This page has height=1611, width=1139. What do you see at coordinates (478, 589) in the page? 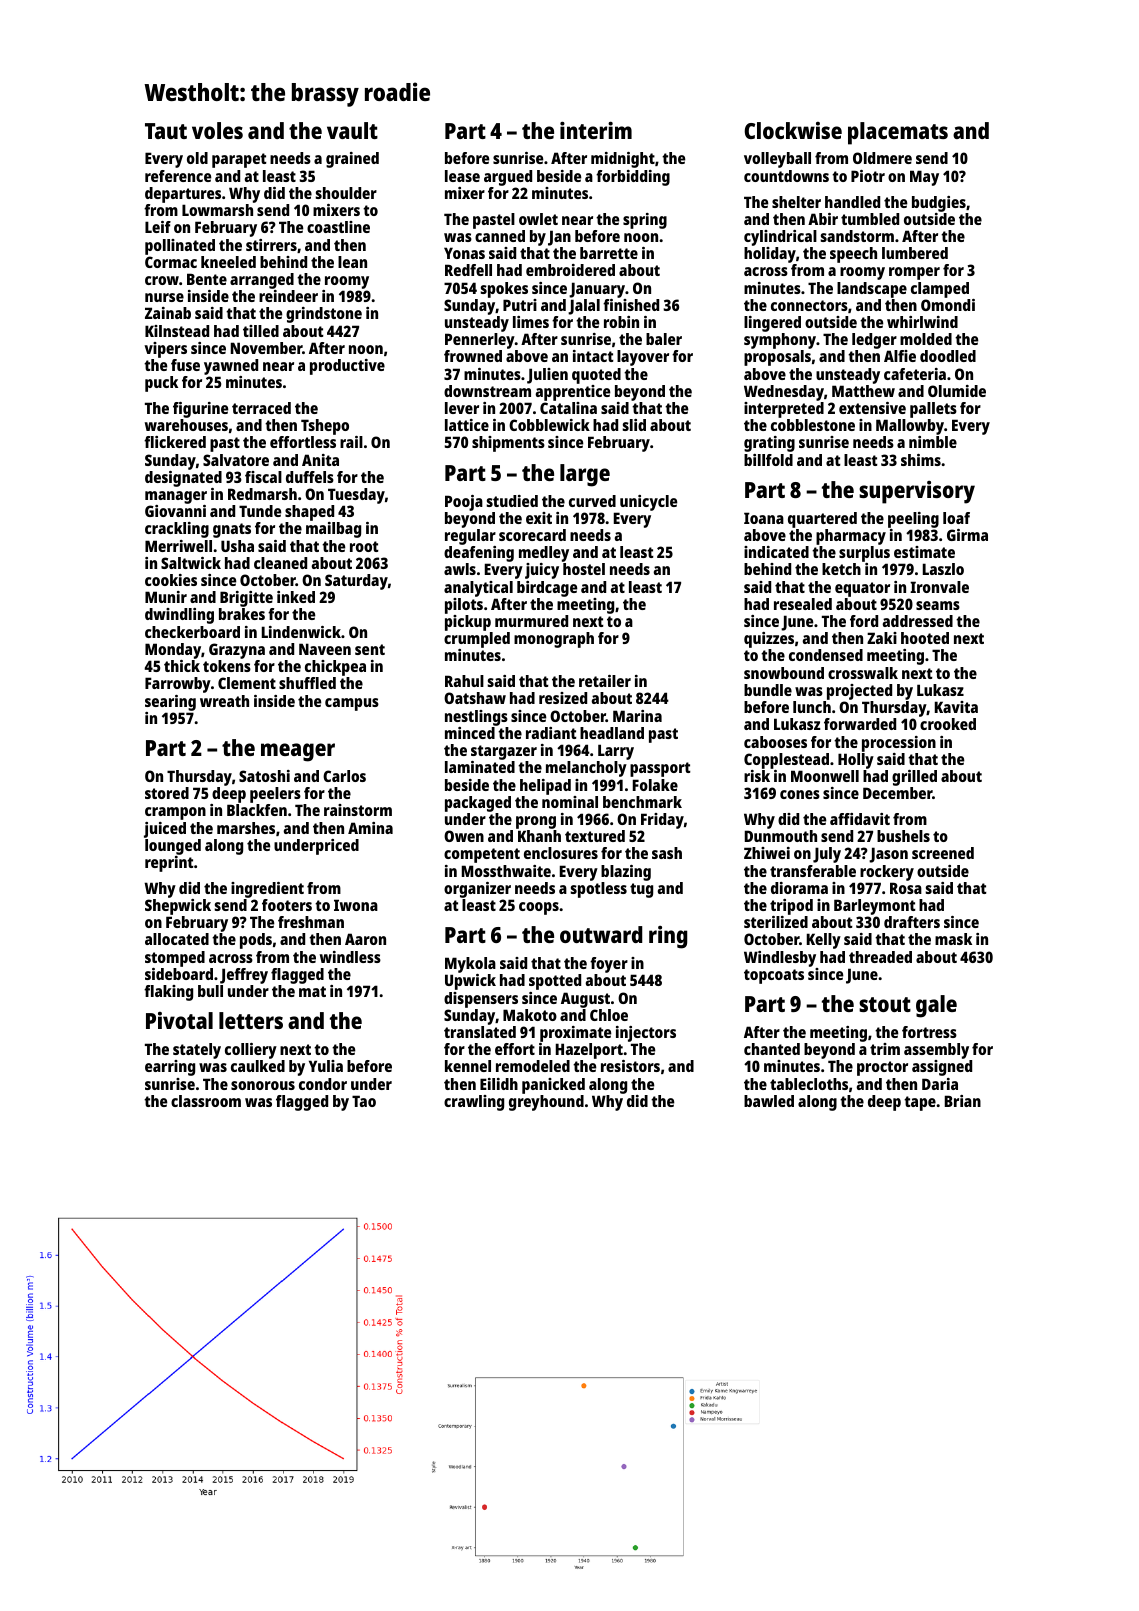
I see `analytical` at bounding box center [478, 589].
